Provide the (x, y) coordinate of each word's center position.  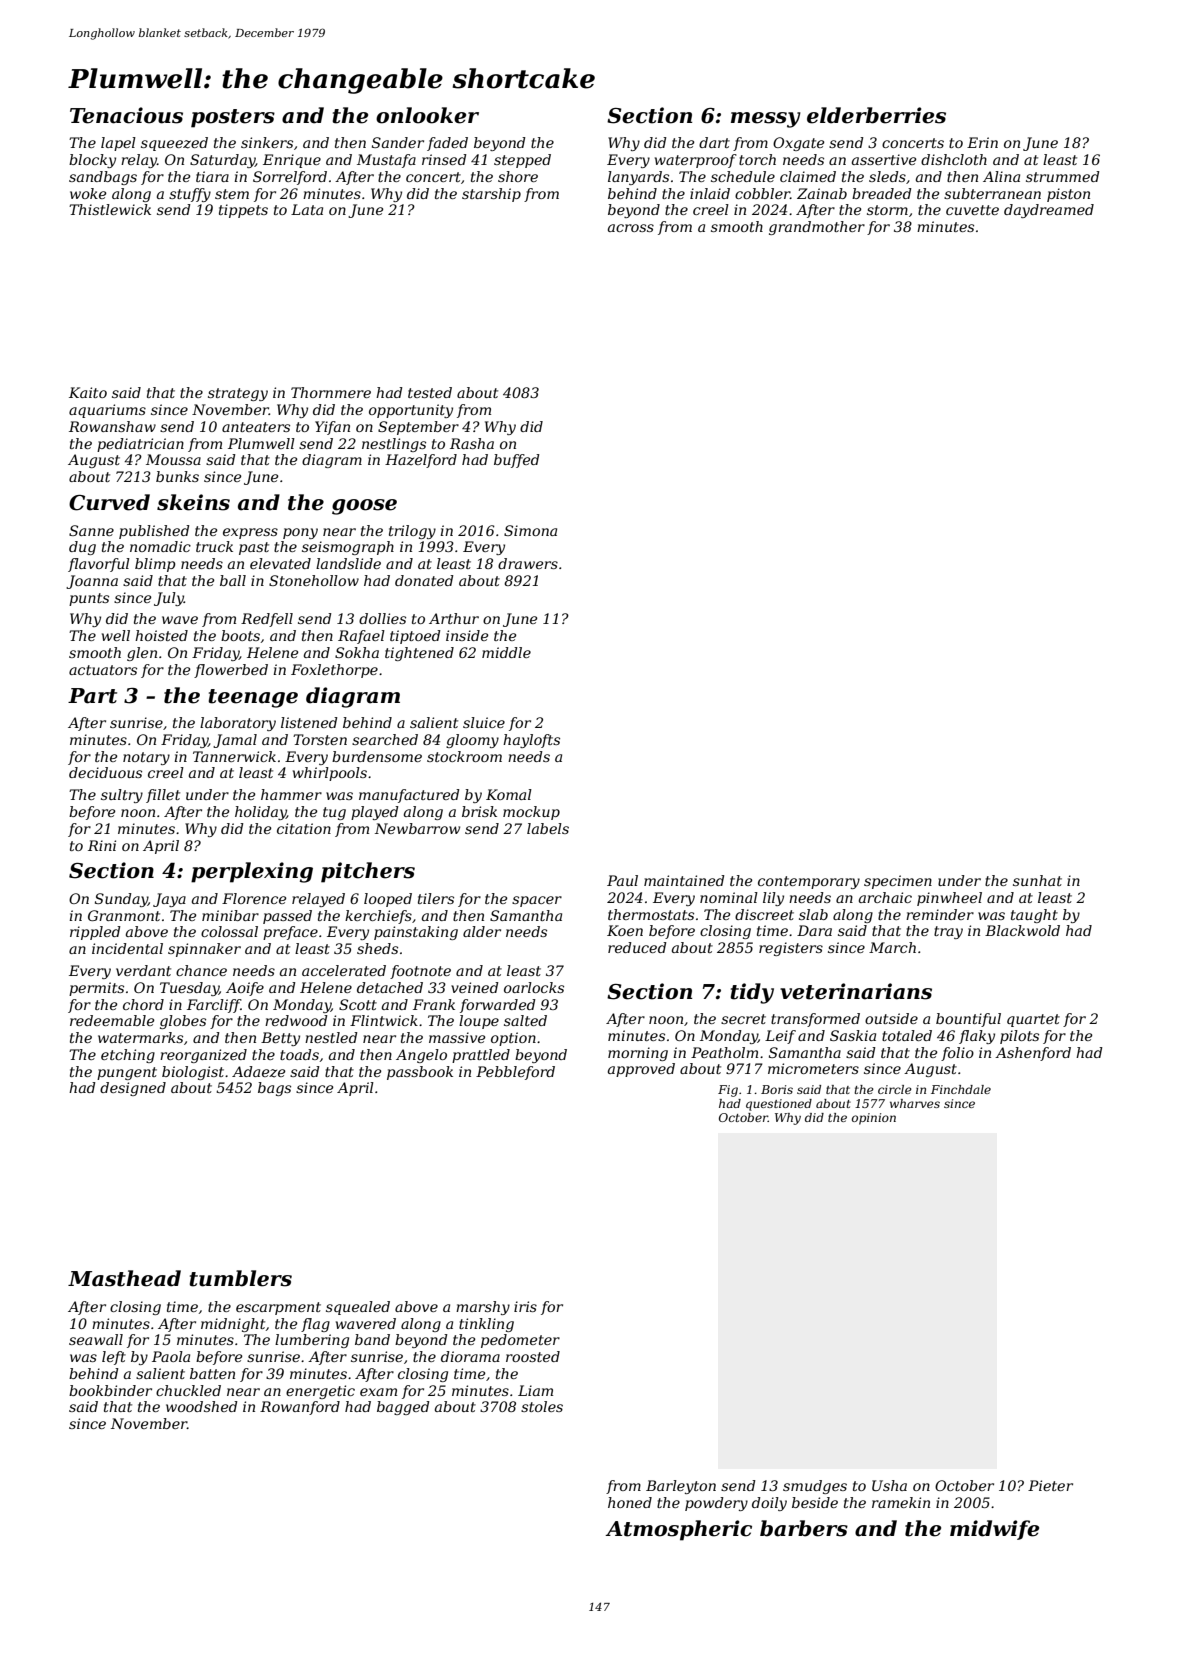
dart (714, 142)
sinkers (267, 142)
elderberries (876, 115)
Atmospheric (678, 1530)
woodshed (202, 1406)
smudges (815, 1487)
